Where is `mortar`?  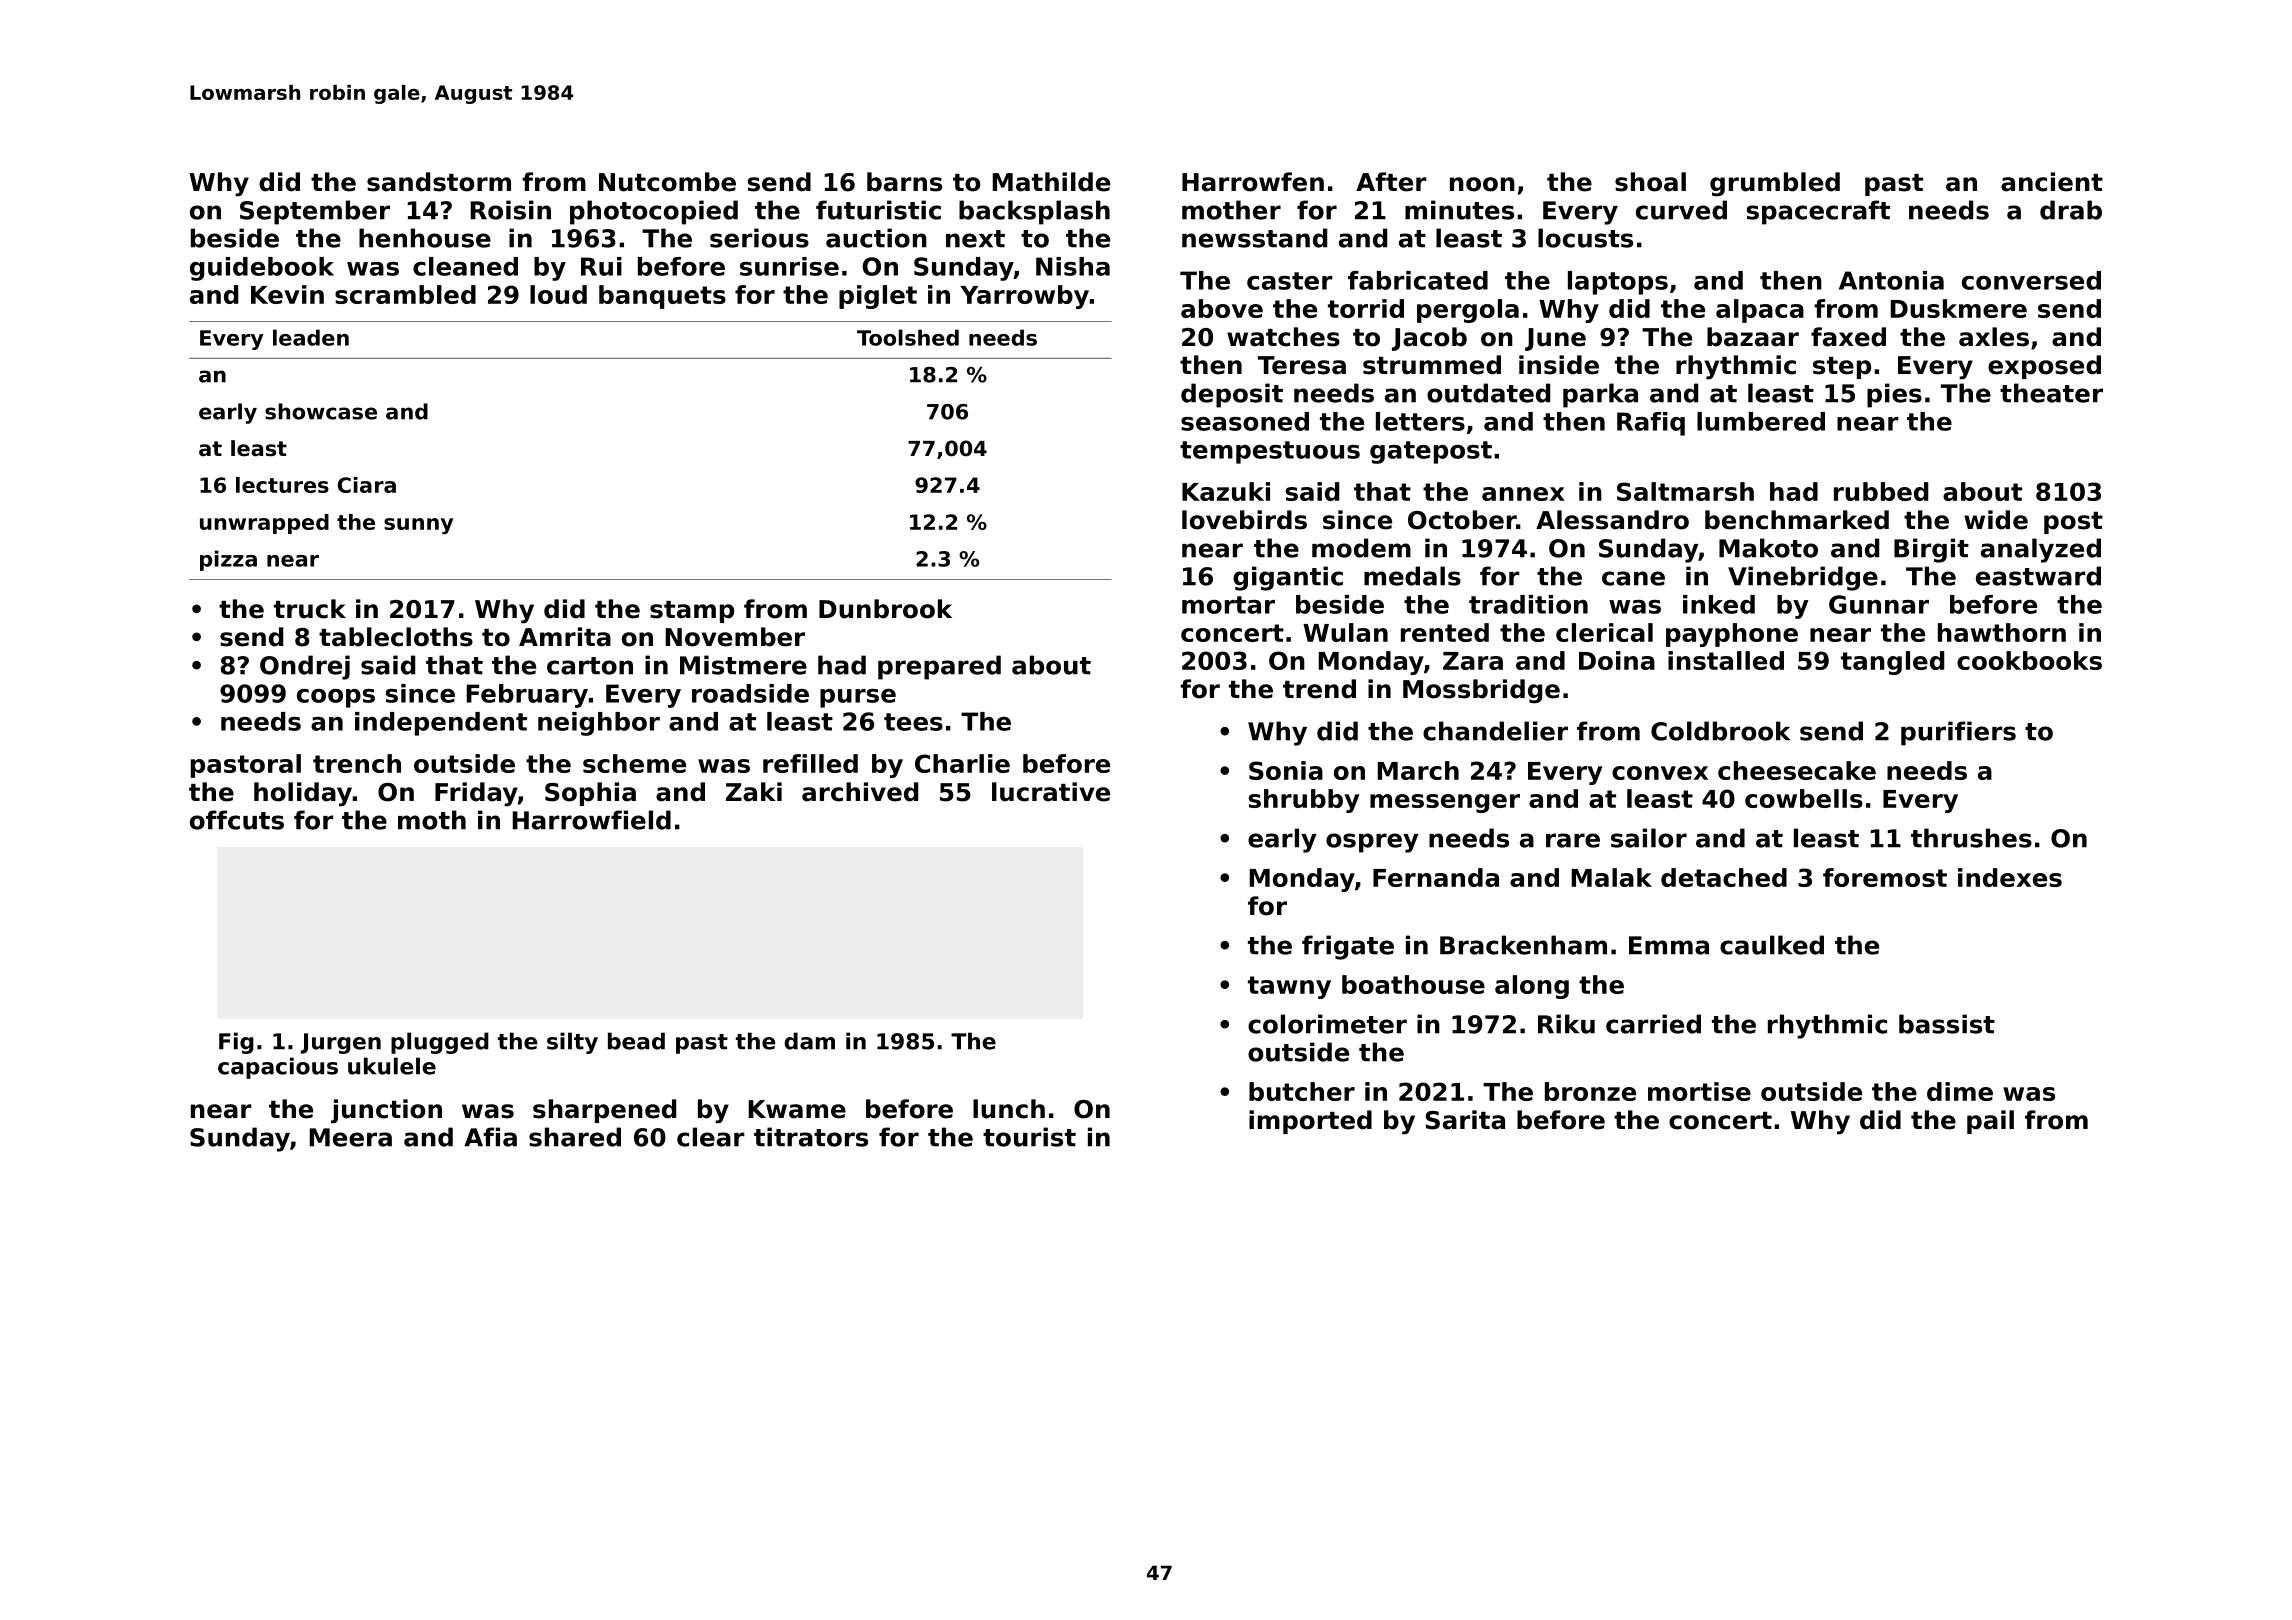 mortar is located at coordinates (1228, 605).
